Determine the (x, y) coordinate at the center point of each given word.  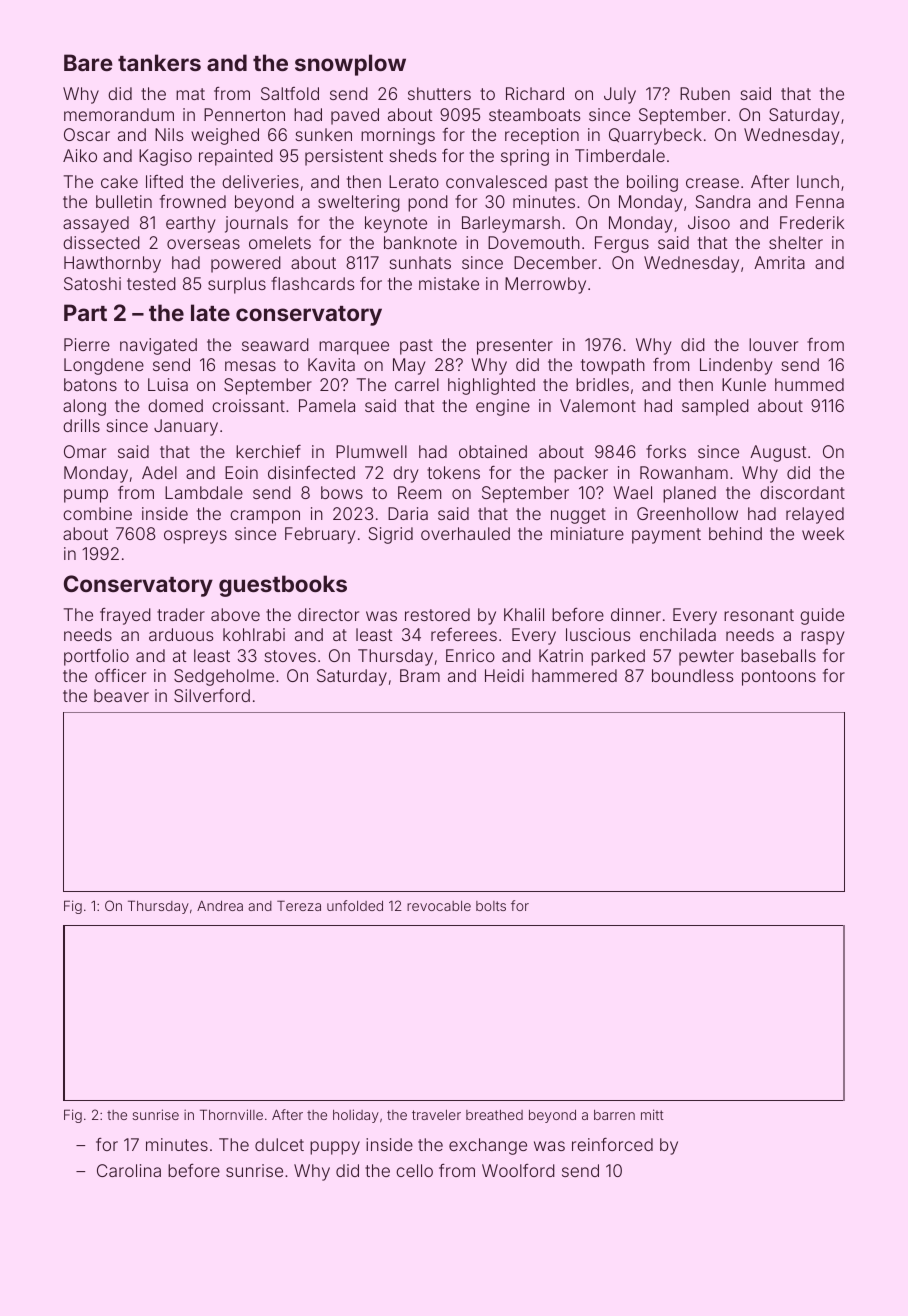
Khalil (524, 614)
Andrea (220, 906)
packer (581, 474)
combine (97, 513)
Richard (535, 93)
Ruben (705, 93)
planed (689, 494)
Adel (159, 472)
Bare (88, 62)
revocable (439, 906)
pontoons (779, 678)
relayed (815, 515)
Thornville (231, 1114)
